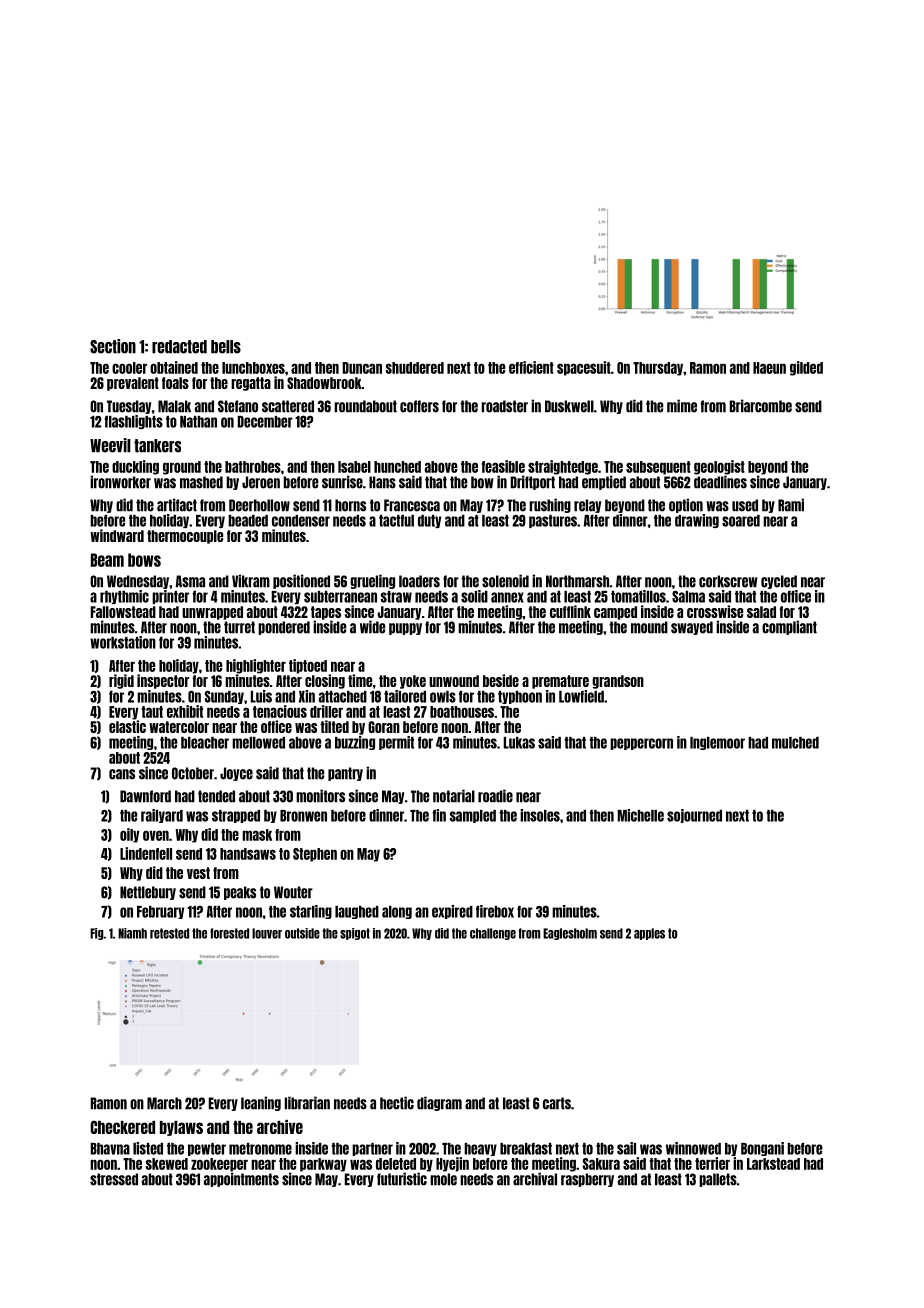 The height and width of the screenshot is (1308, 924). What do you see at coordinates (226, 347) in the screenshot?
I see `bells` at bounding box center [226, 347].
